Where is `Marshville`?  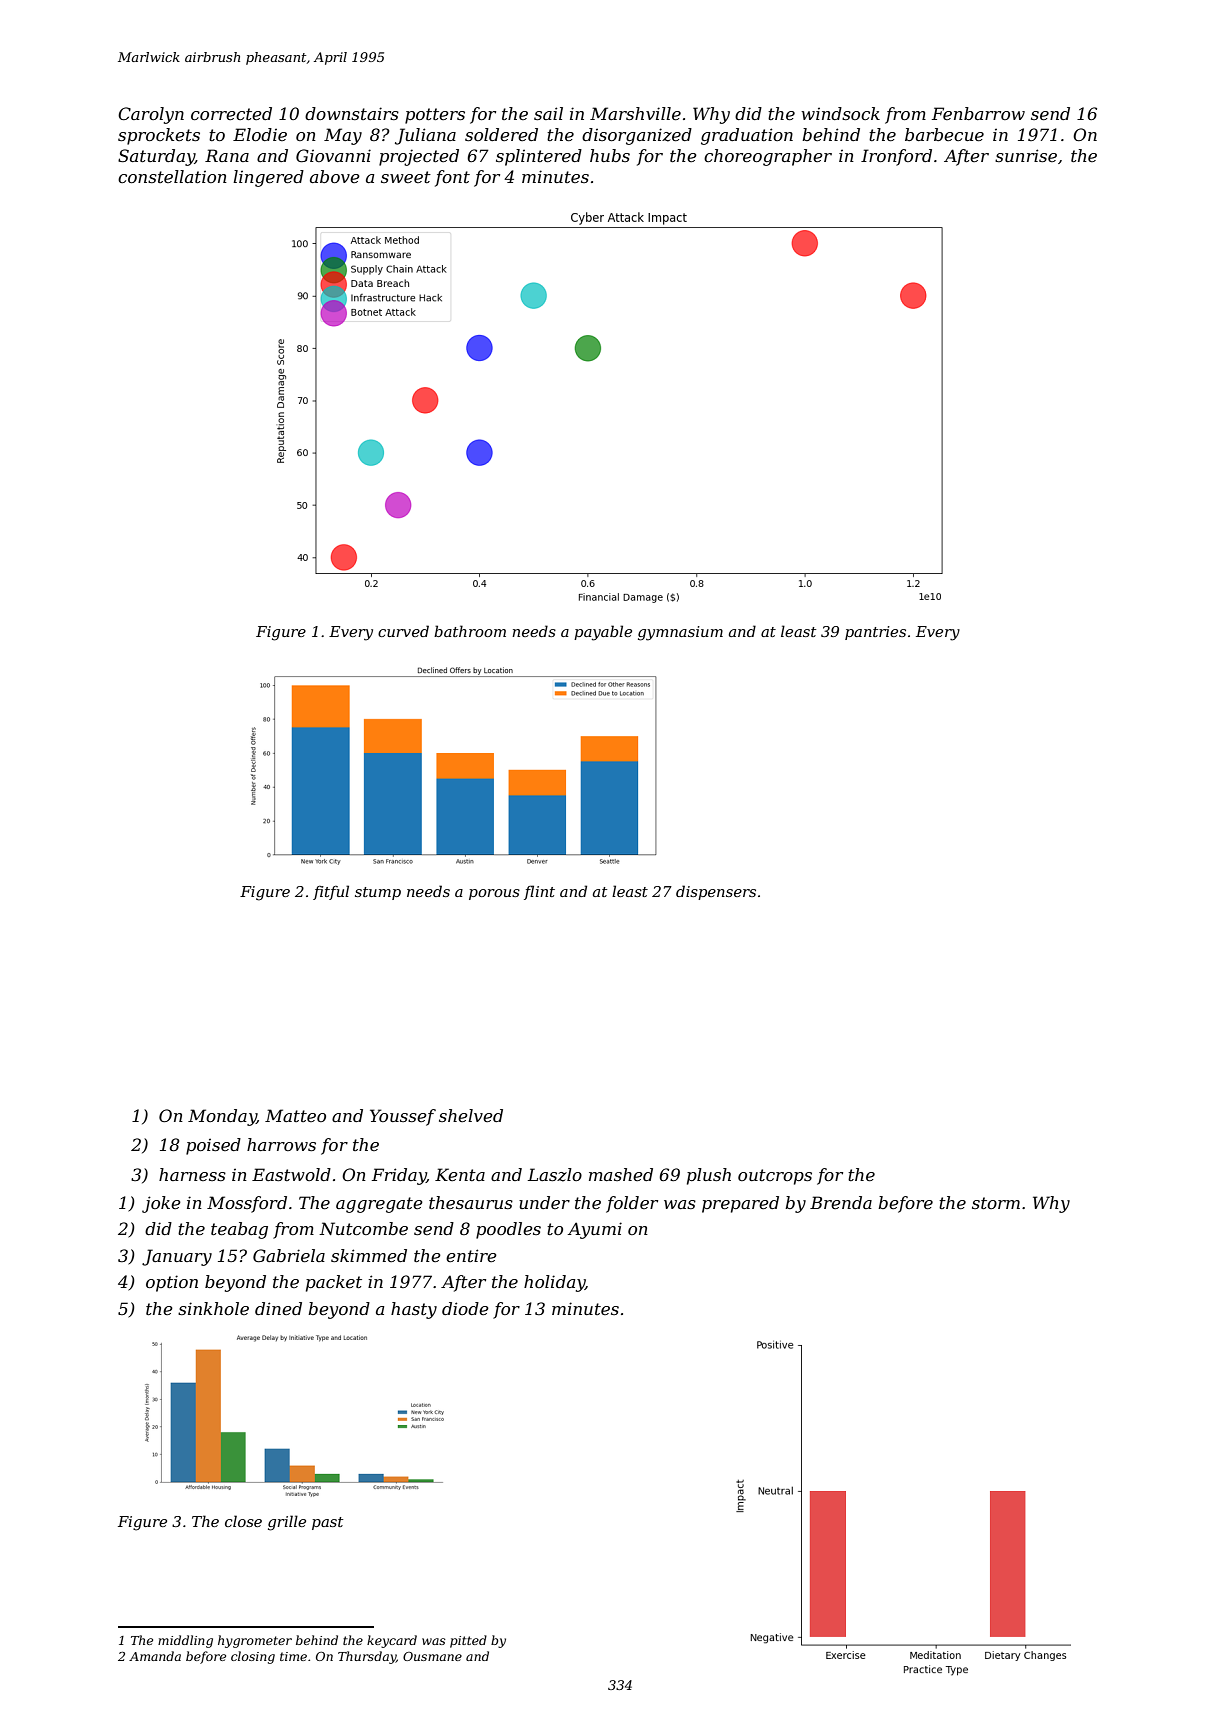 Marshville is located at coordinates (635, 113).
